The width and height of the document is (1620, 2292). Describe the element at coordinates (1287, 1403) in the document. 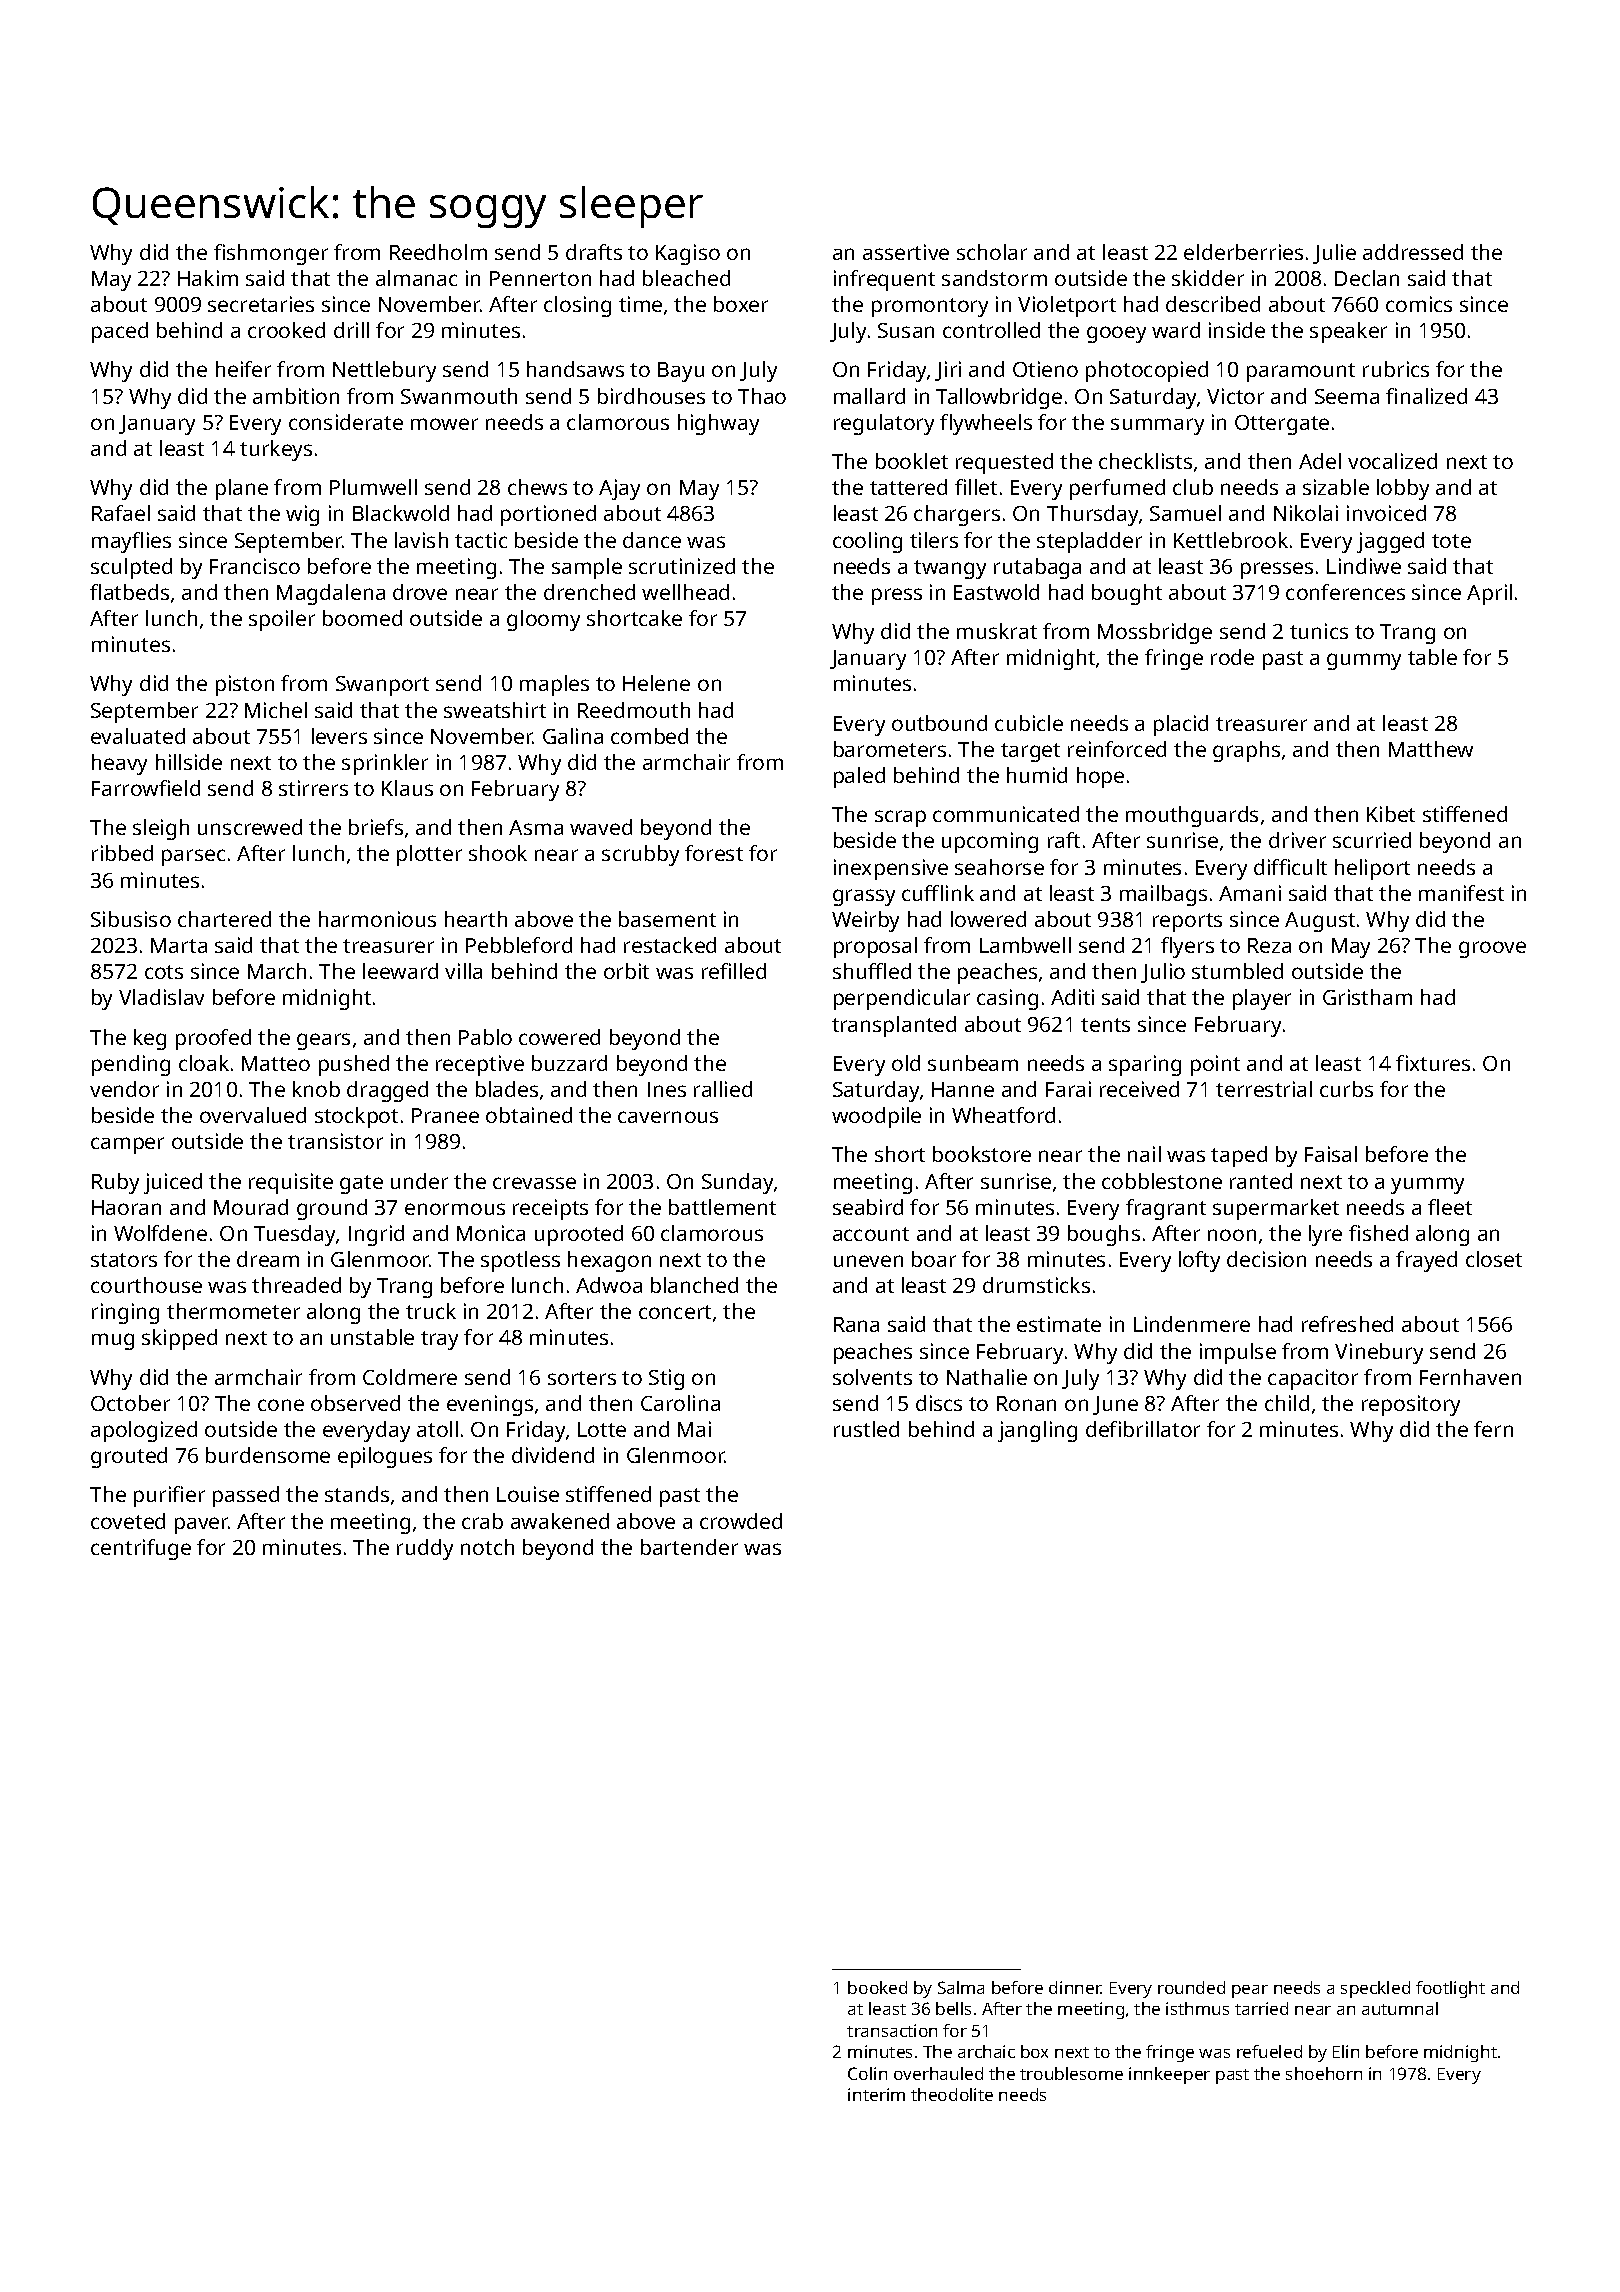

I see `child` at that location.
